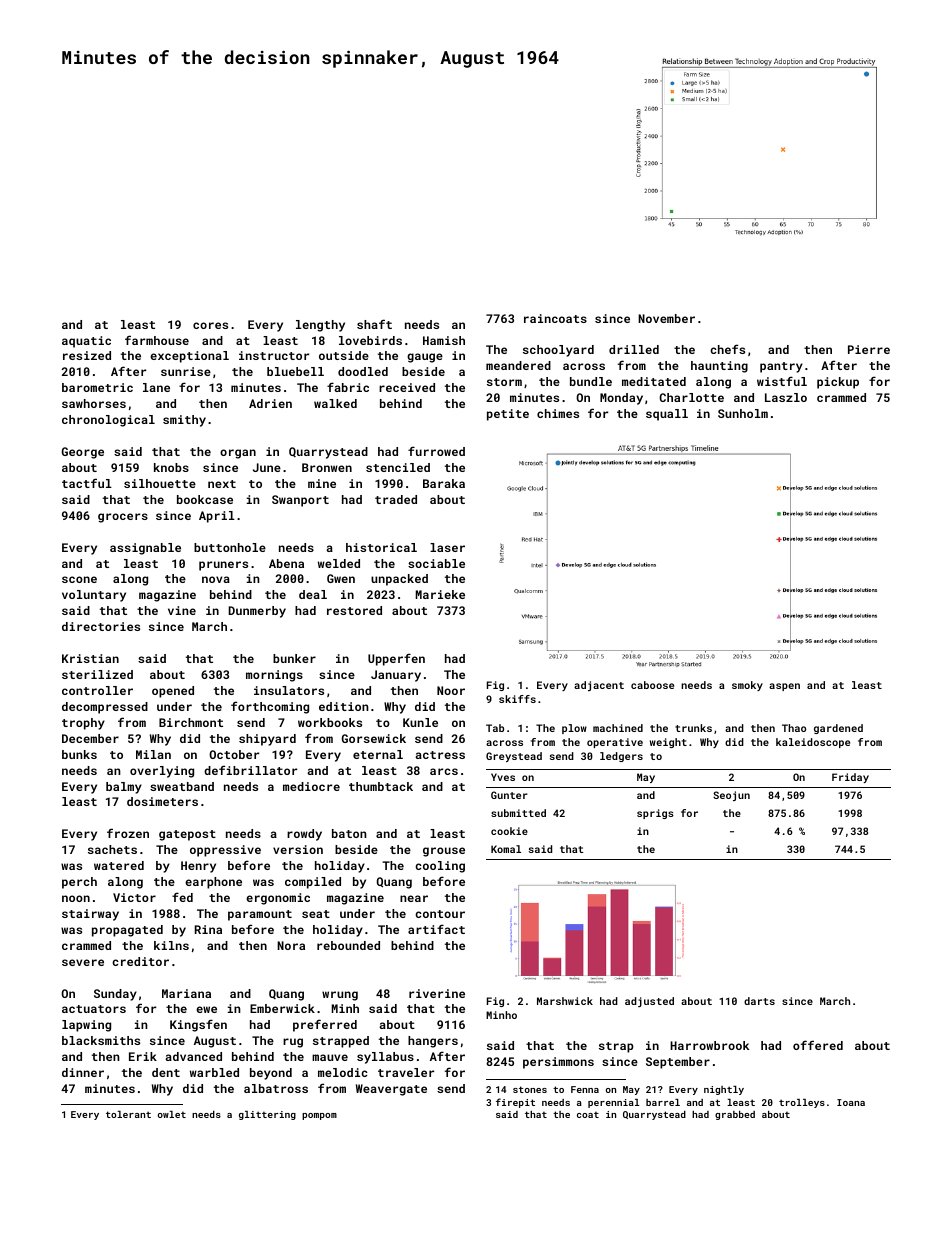 This document has height=1233, width=952. Describe the element at coordinates (83, 724) in the document. I see `trophy` at that location.
